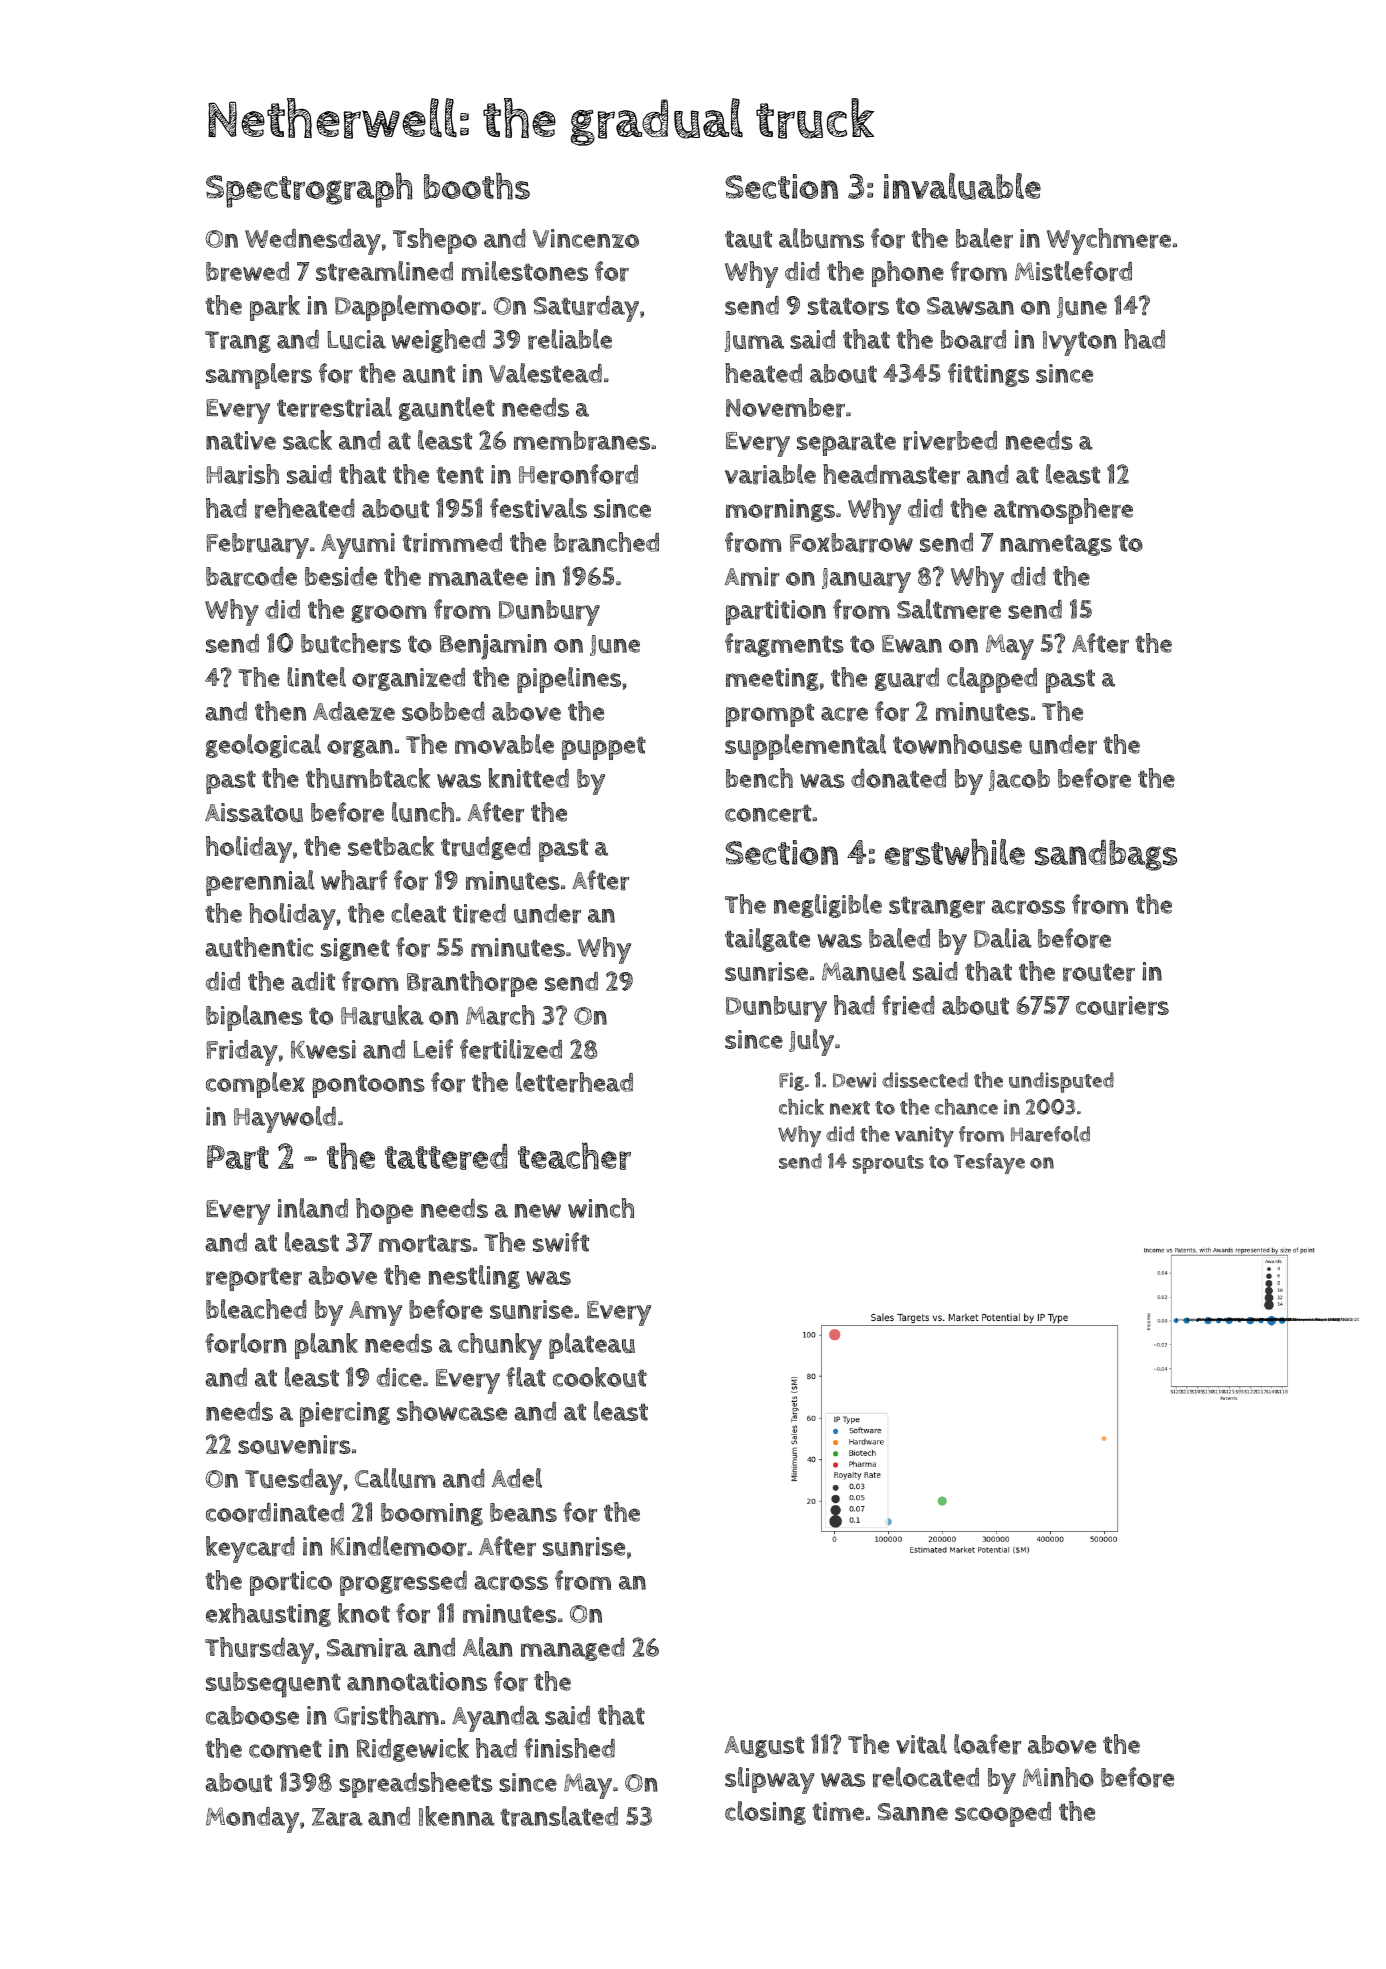 The height and width of the screenshot is (1969, 1386). What do you see at coordinates (493, 647) in the screenshot?
I see `Benjamin` at bounding box center [493, 647].
